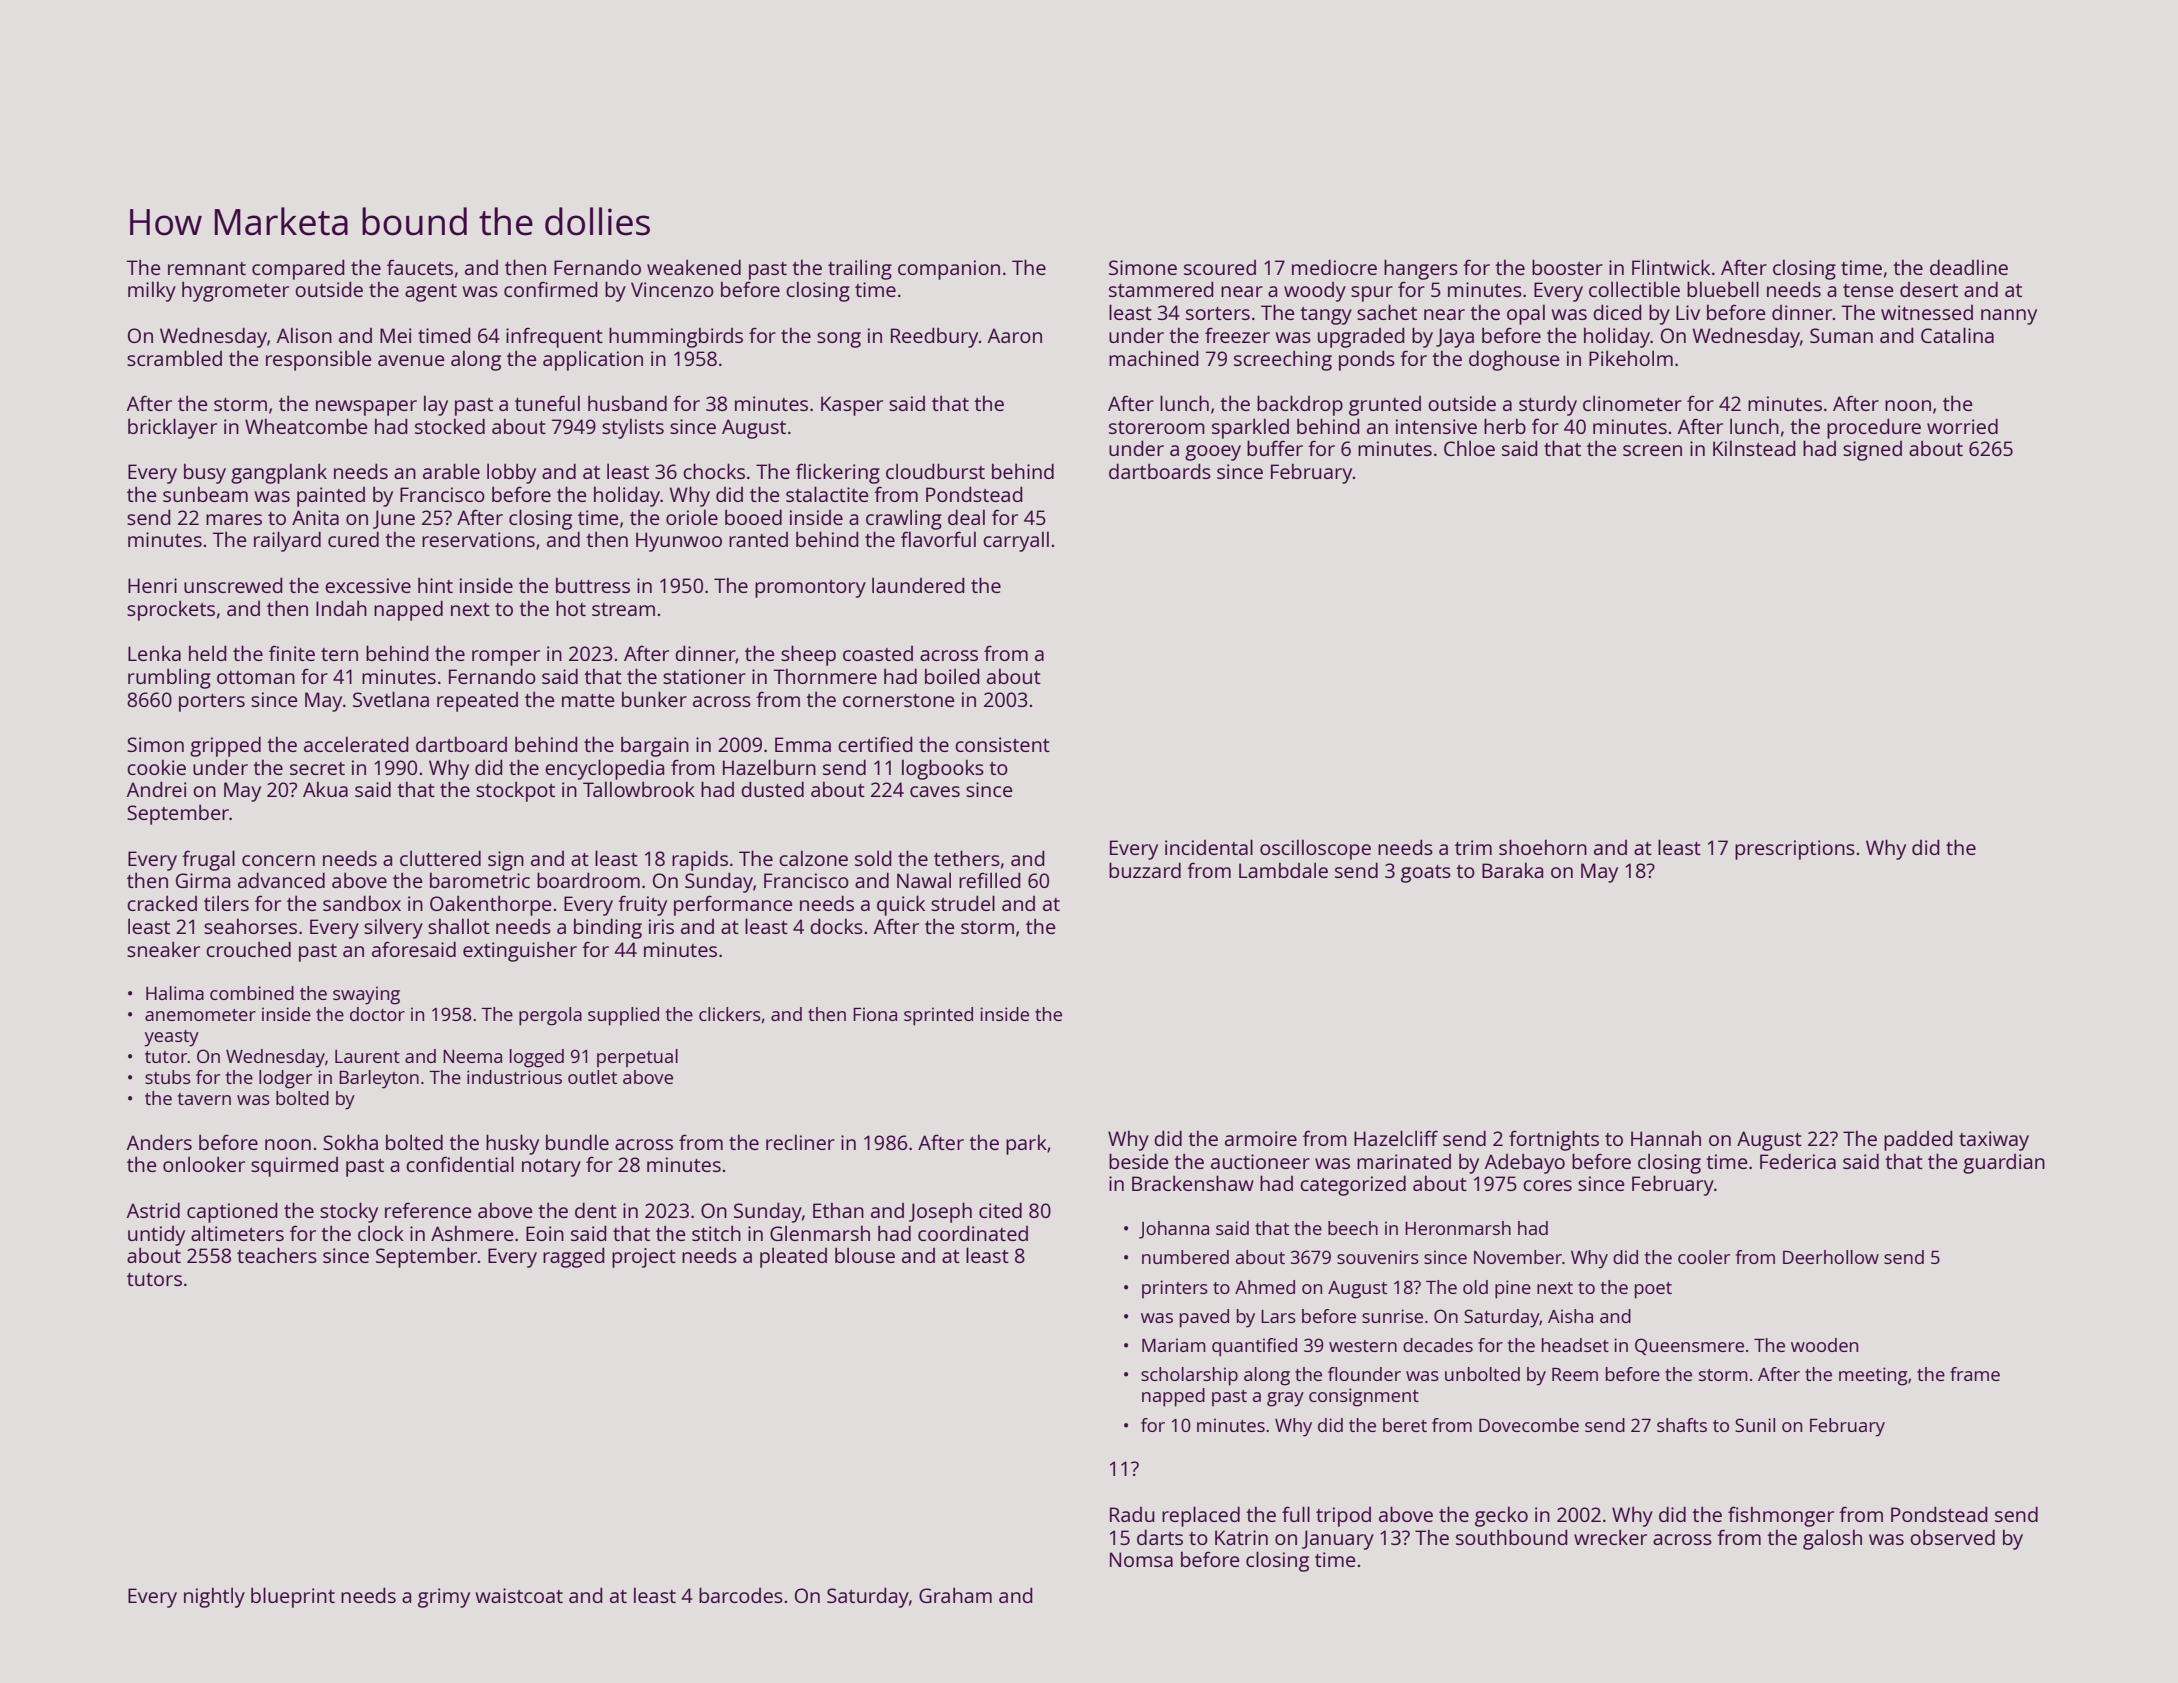 This document has width=2178, height=1683. I want to click on yeasty, so click(171, 1038).
